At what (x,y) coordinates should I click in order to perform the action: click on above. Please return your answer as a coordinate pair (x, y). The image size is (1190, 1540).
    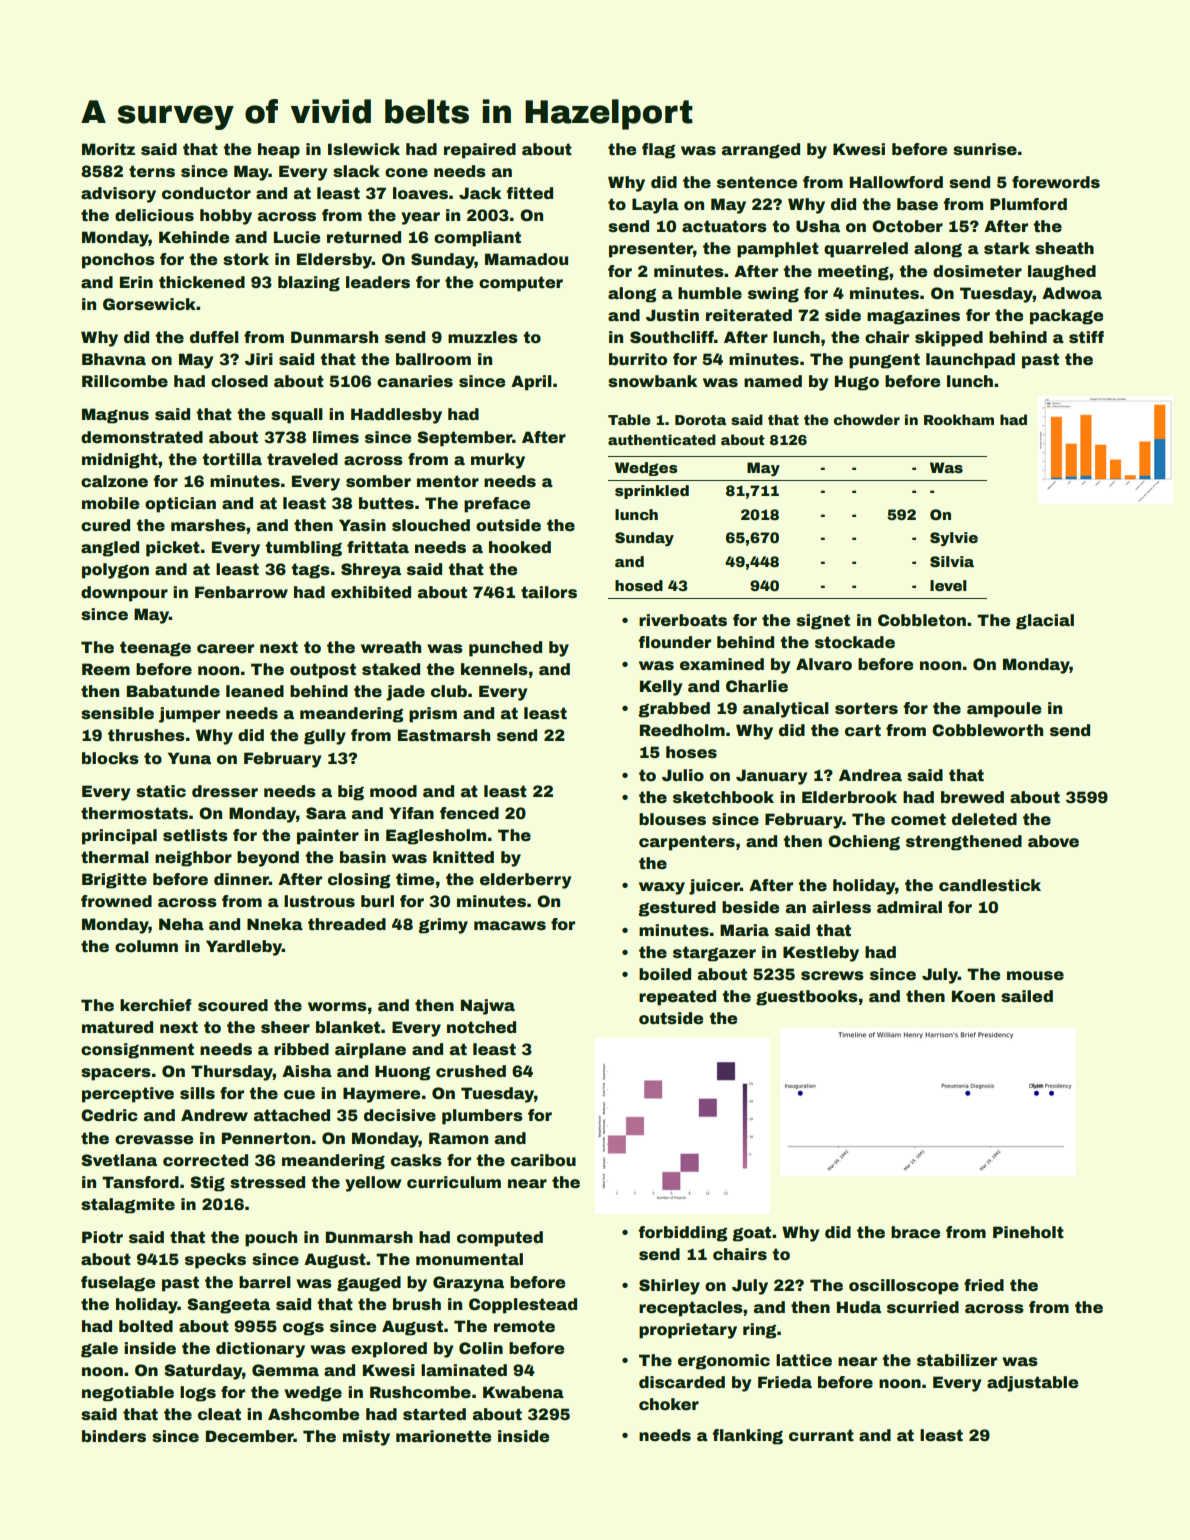
    Looking at the image, I should click on (1053, 841).
